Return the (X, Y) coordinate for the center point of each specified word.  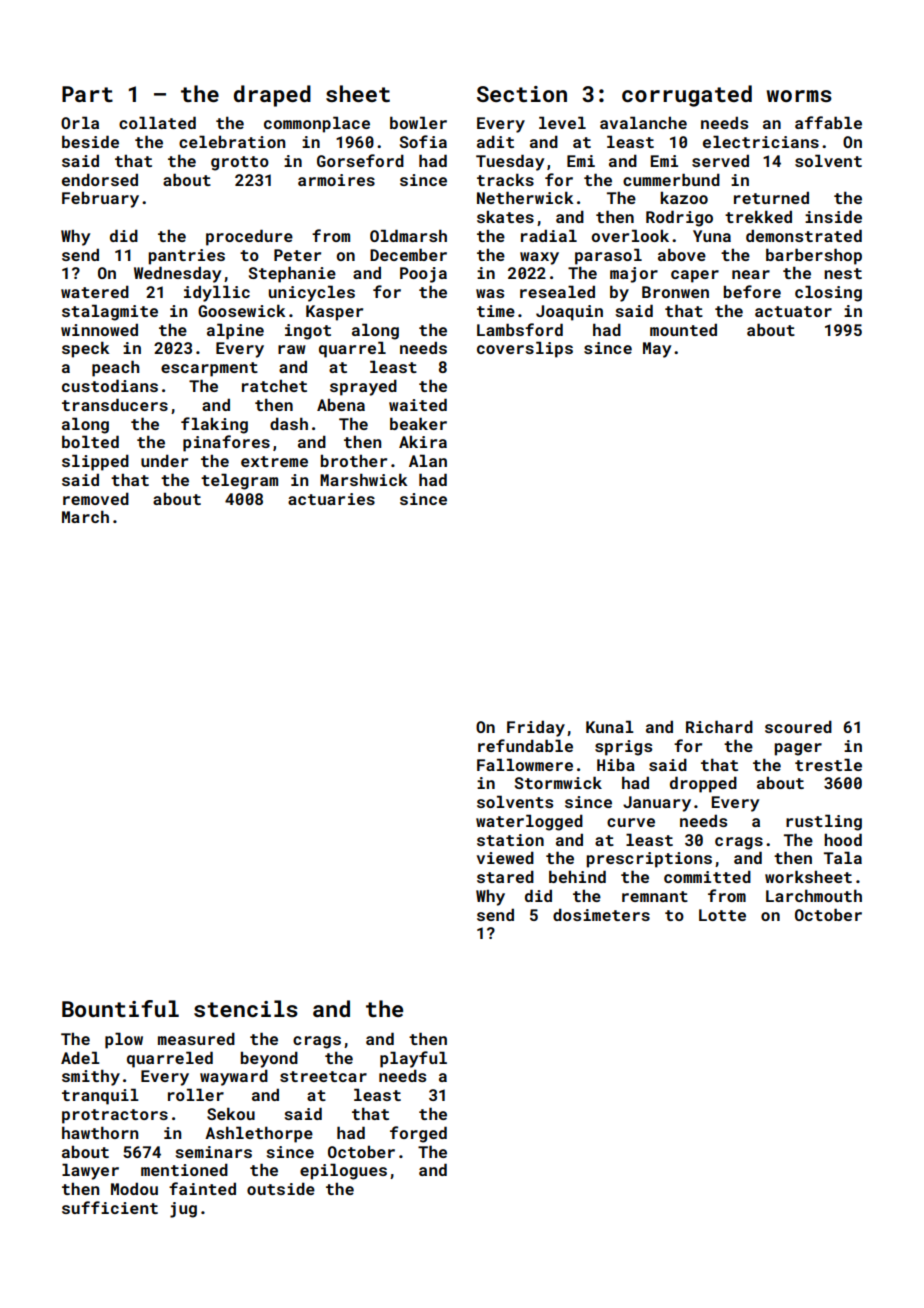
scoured (798, 726)
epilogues (343, 1171)
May (657, 350)
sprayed (363, 387)
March (85, 516)
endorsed (100, 179)
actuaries (331, 499)
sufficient (110, 1207)
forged (418, 1134)
